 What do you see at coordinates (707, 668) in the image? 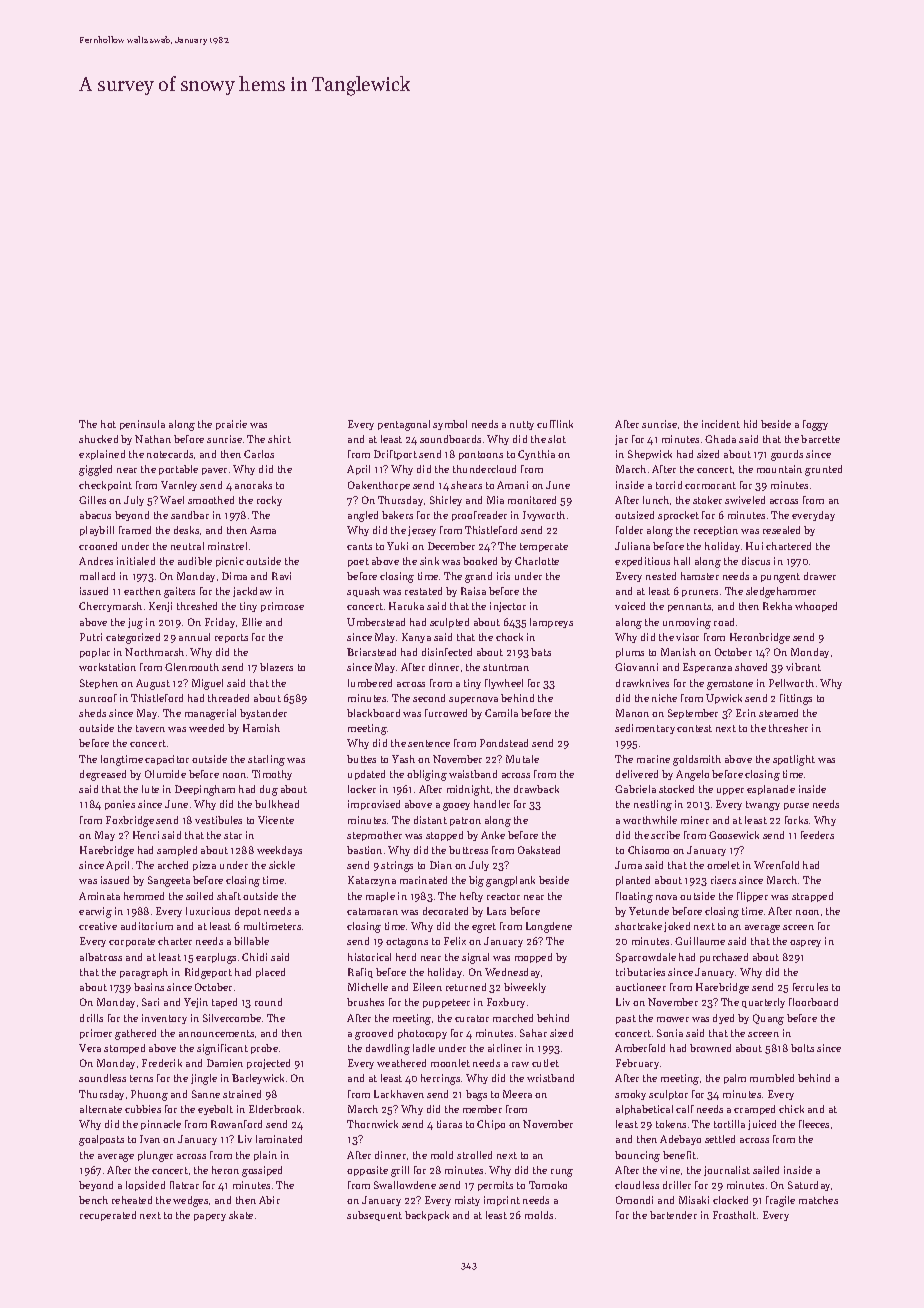
I see `Esperanza` at bounding box center [707, 668].
